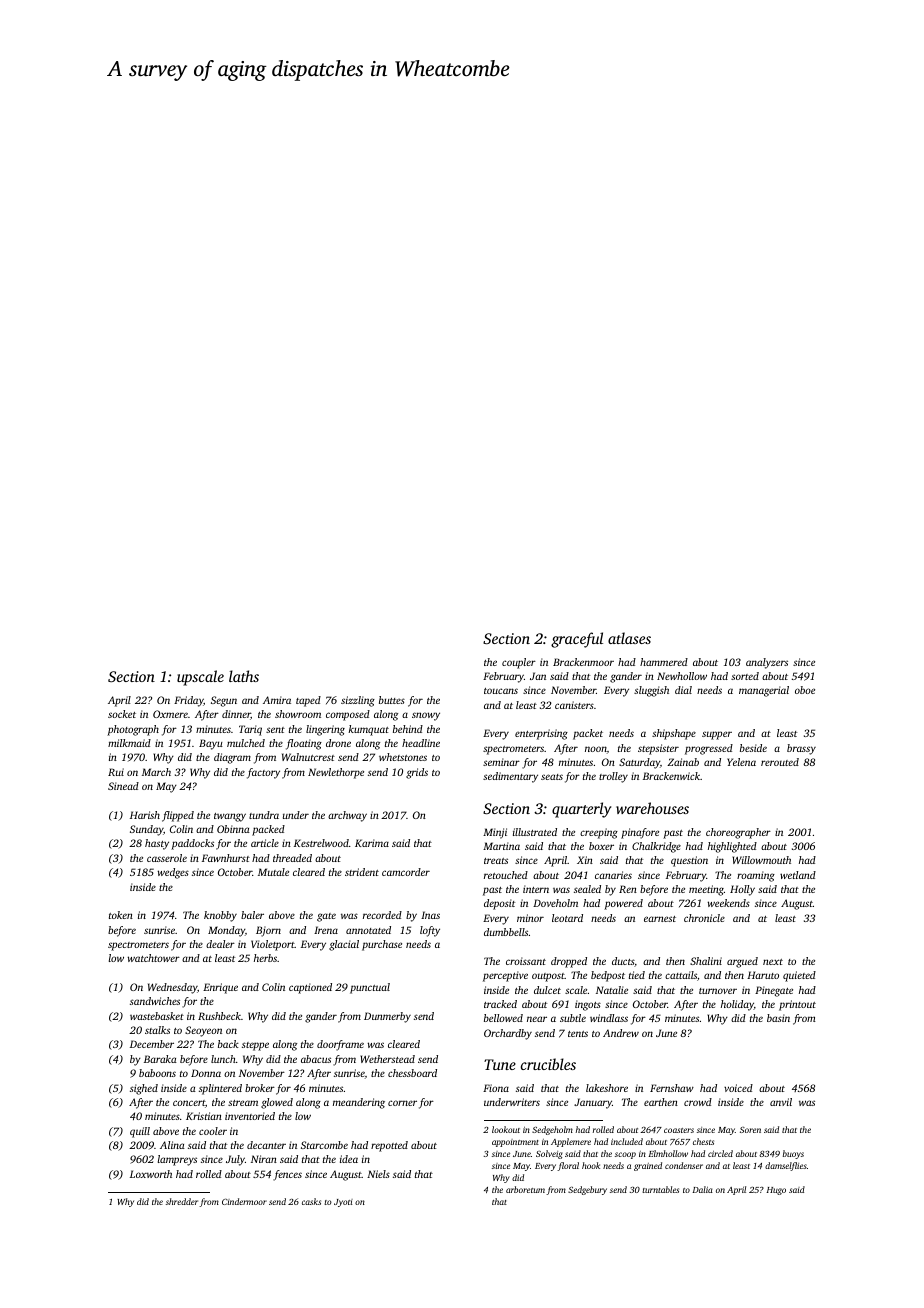 The image size is (924, 1308). I want to click on Andrew, so click(621, 1033).
